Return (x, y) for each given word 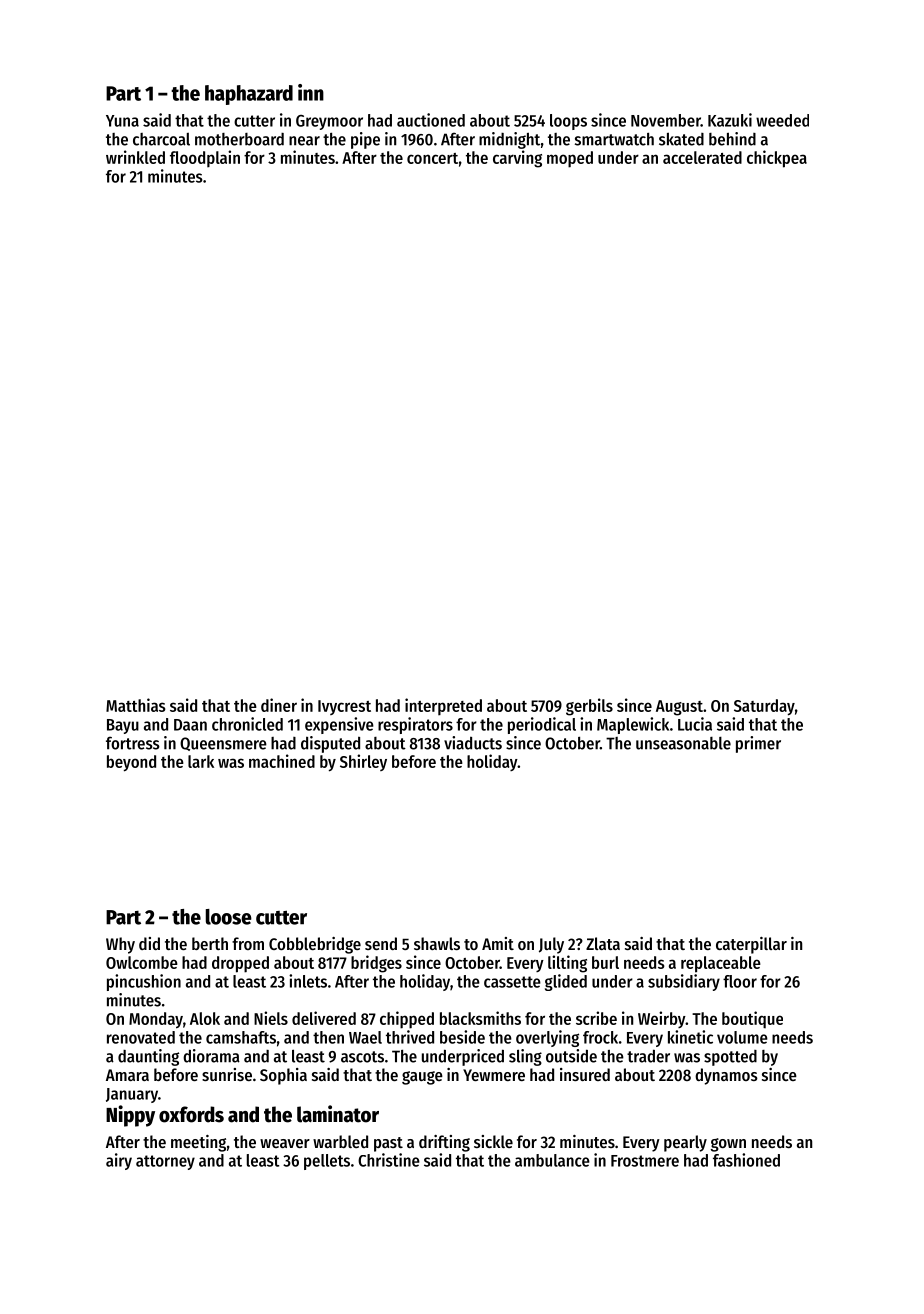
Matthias (136, 705)
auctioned (431, 120)
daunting (148, 1057)
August (679, 708)
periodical (542, 725)
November (666, 120)
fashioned (746, 1160)
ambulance (552, 1160)
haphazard (249, 95)
